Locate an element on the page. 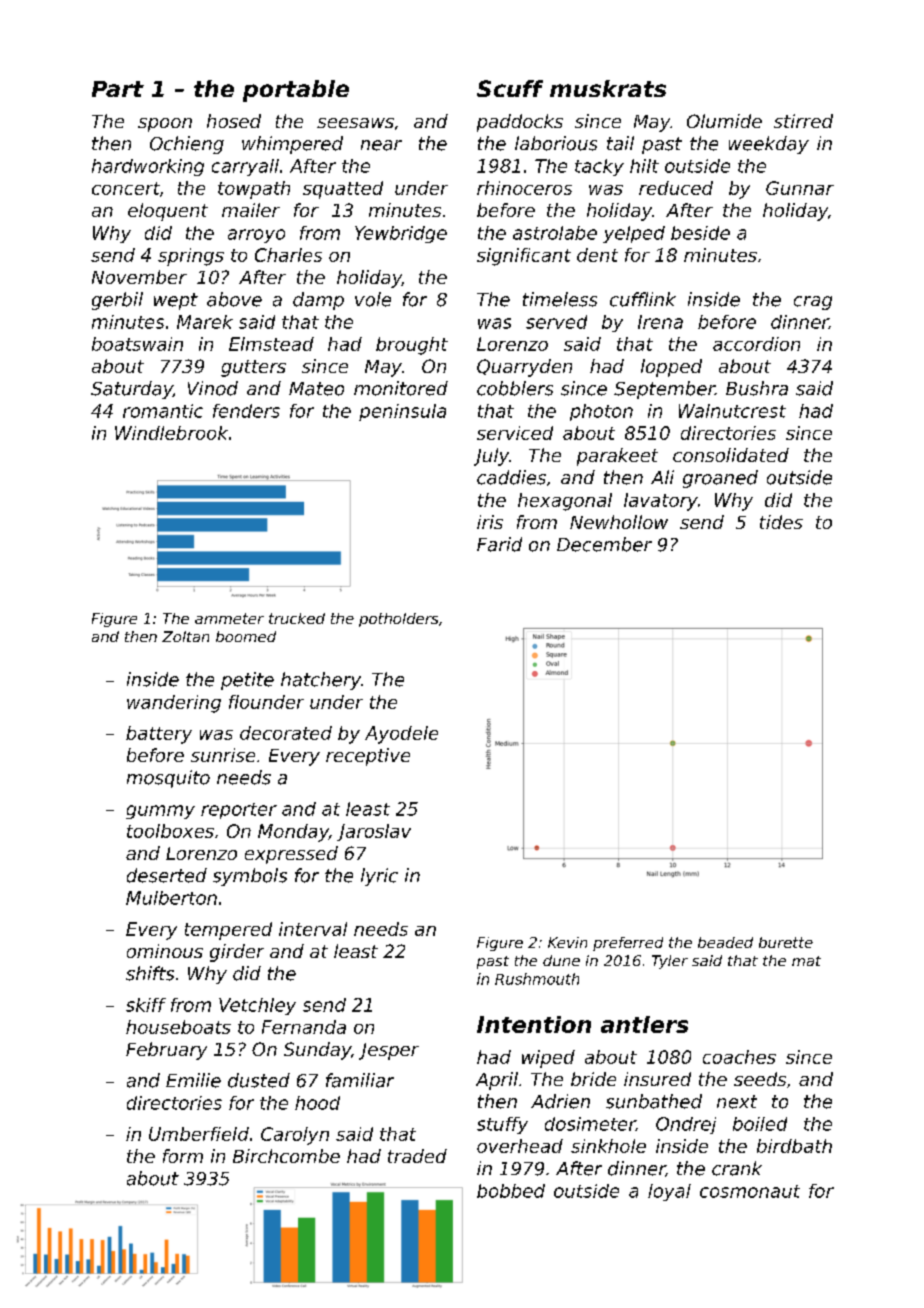 This page has height=1308, width=924. form is located at coordinates (183, 1156).
